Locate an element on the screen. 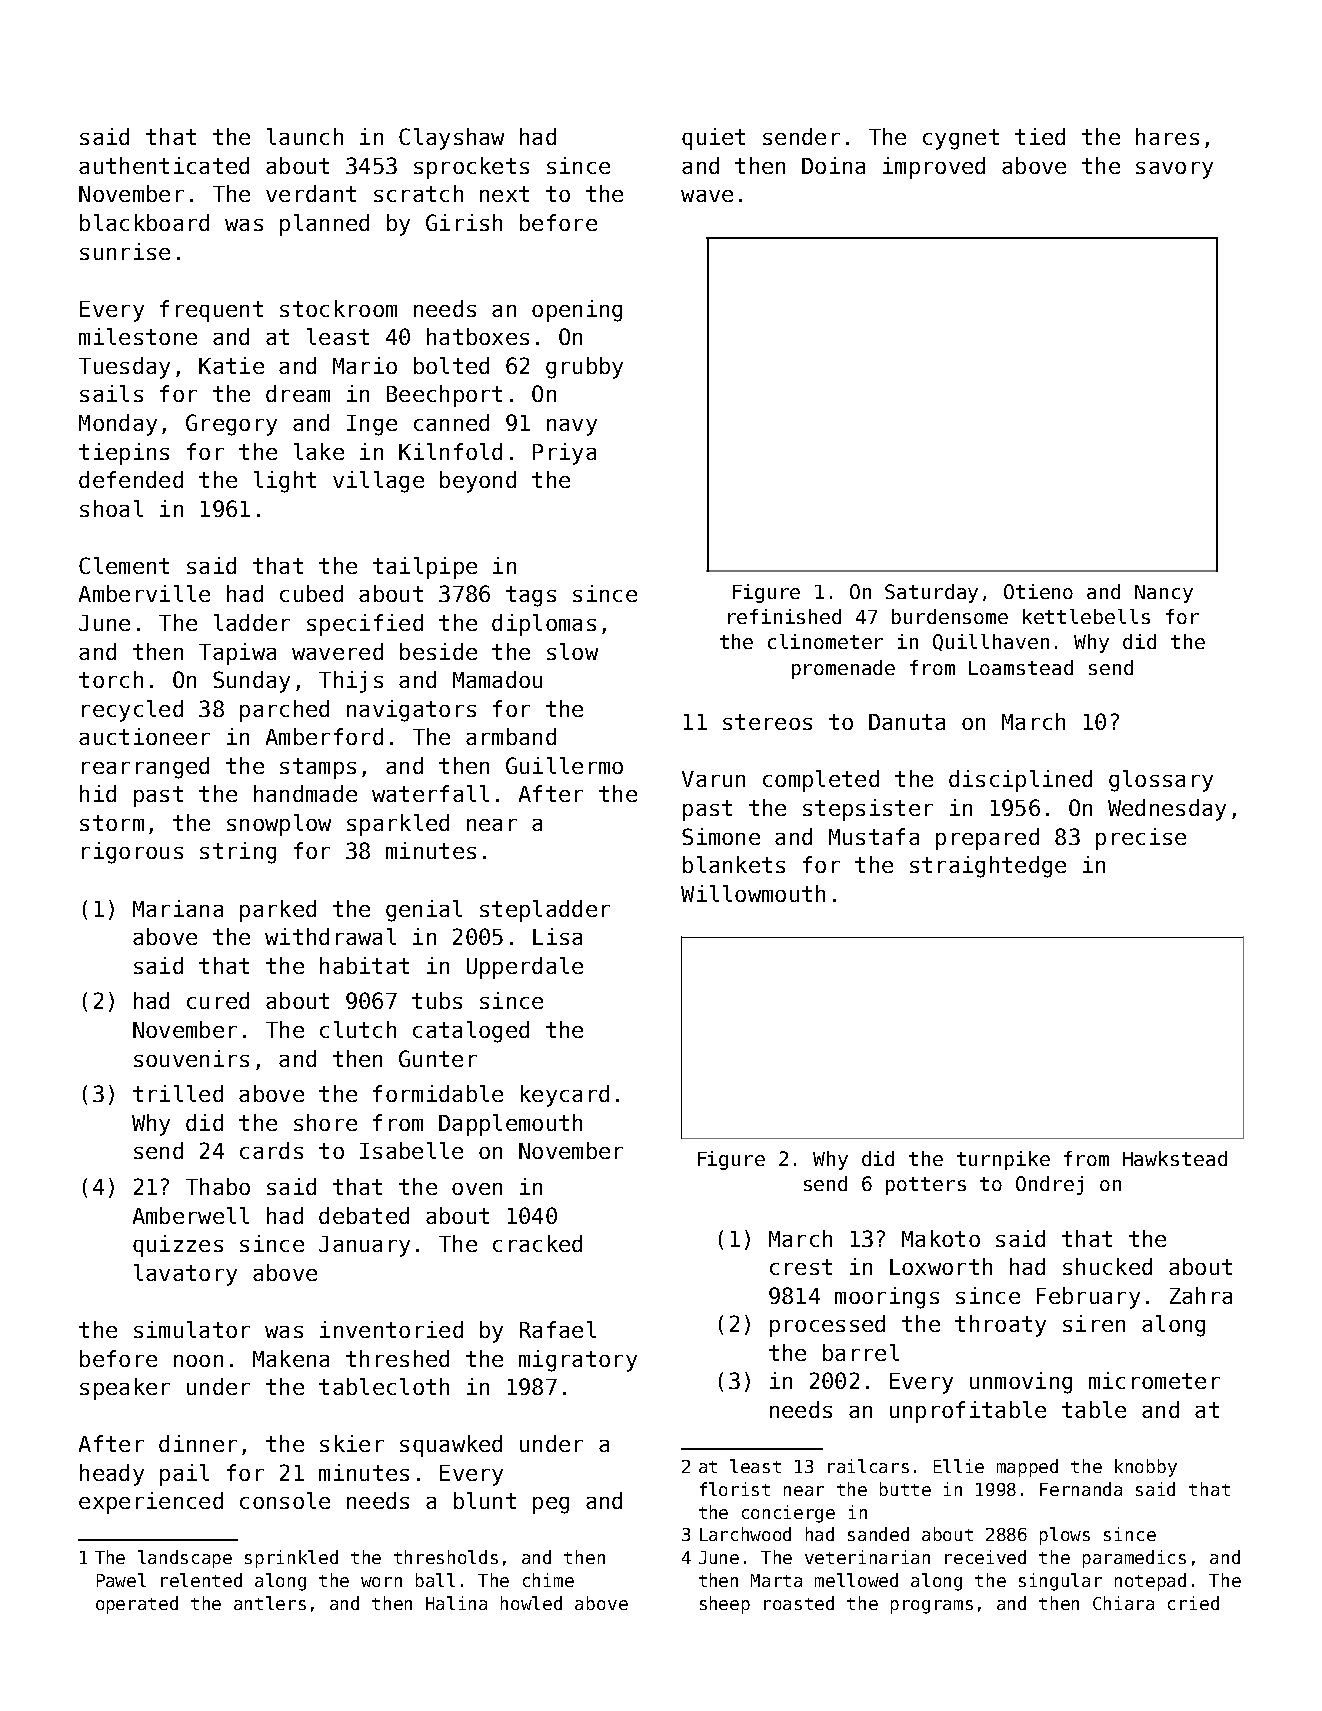 The image size is (1322, 1711). antlers is located at coordinates (270, 1603).
